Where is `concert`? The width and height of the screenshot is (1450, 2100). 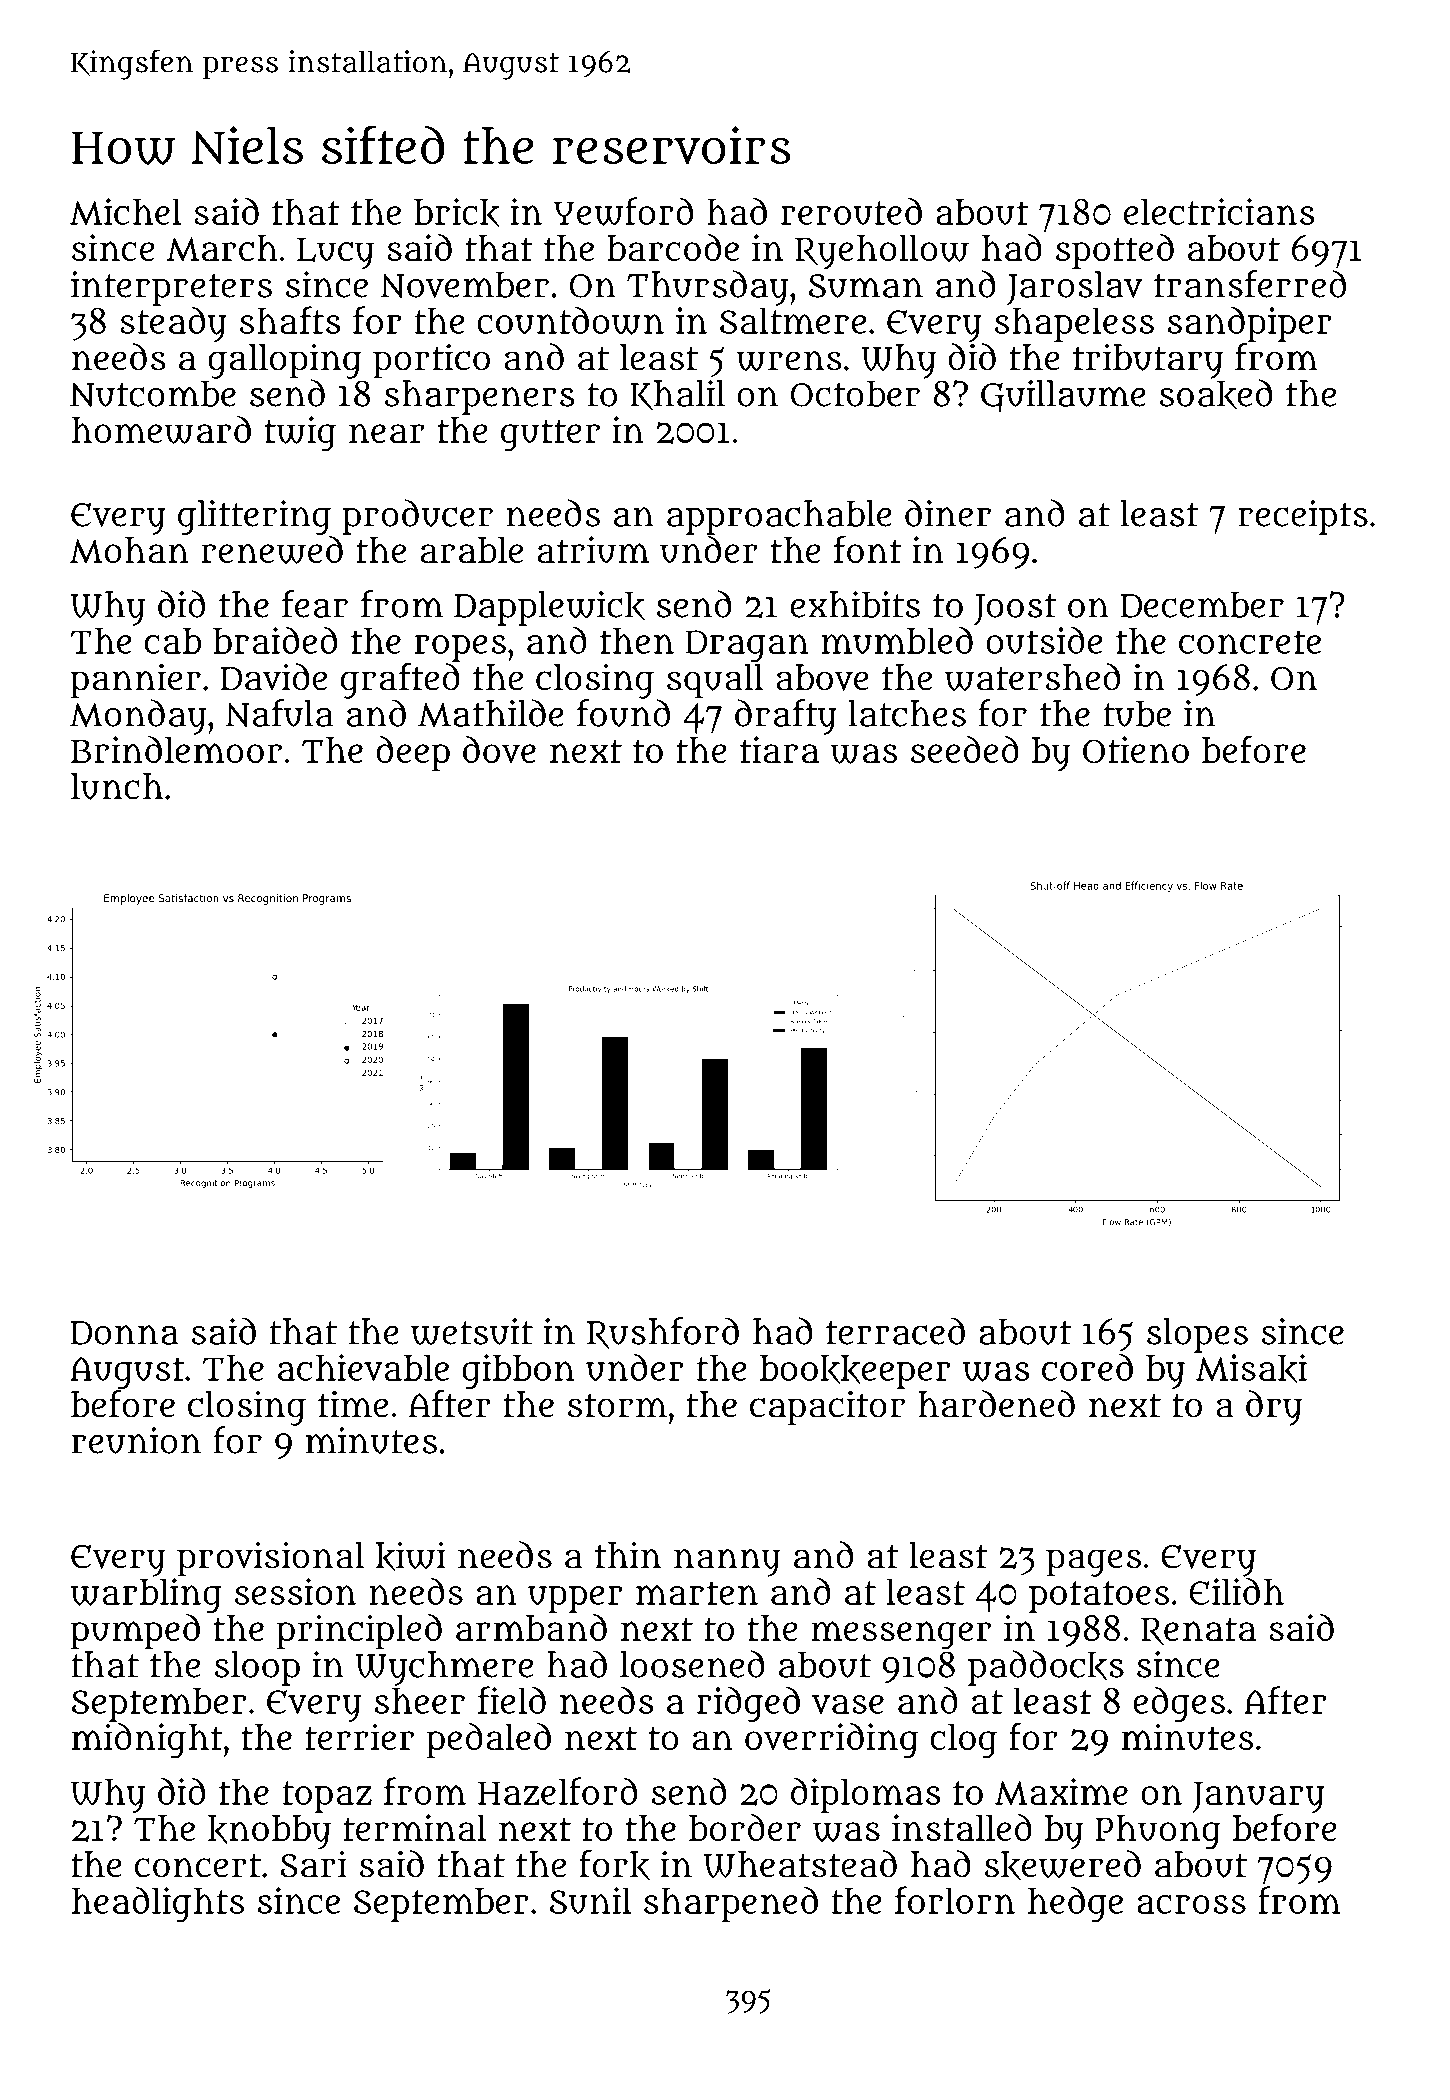 concert is located at coordinates (198, 1866).
